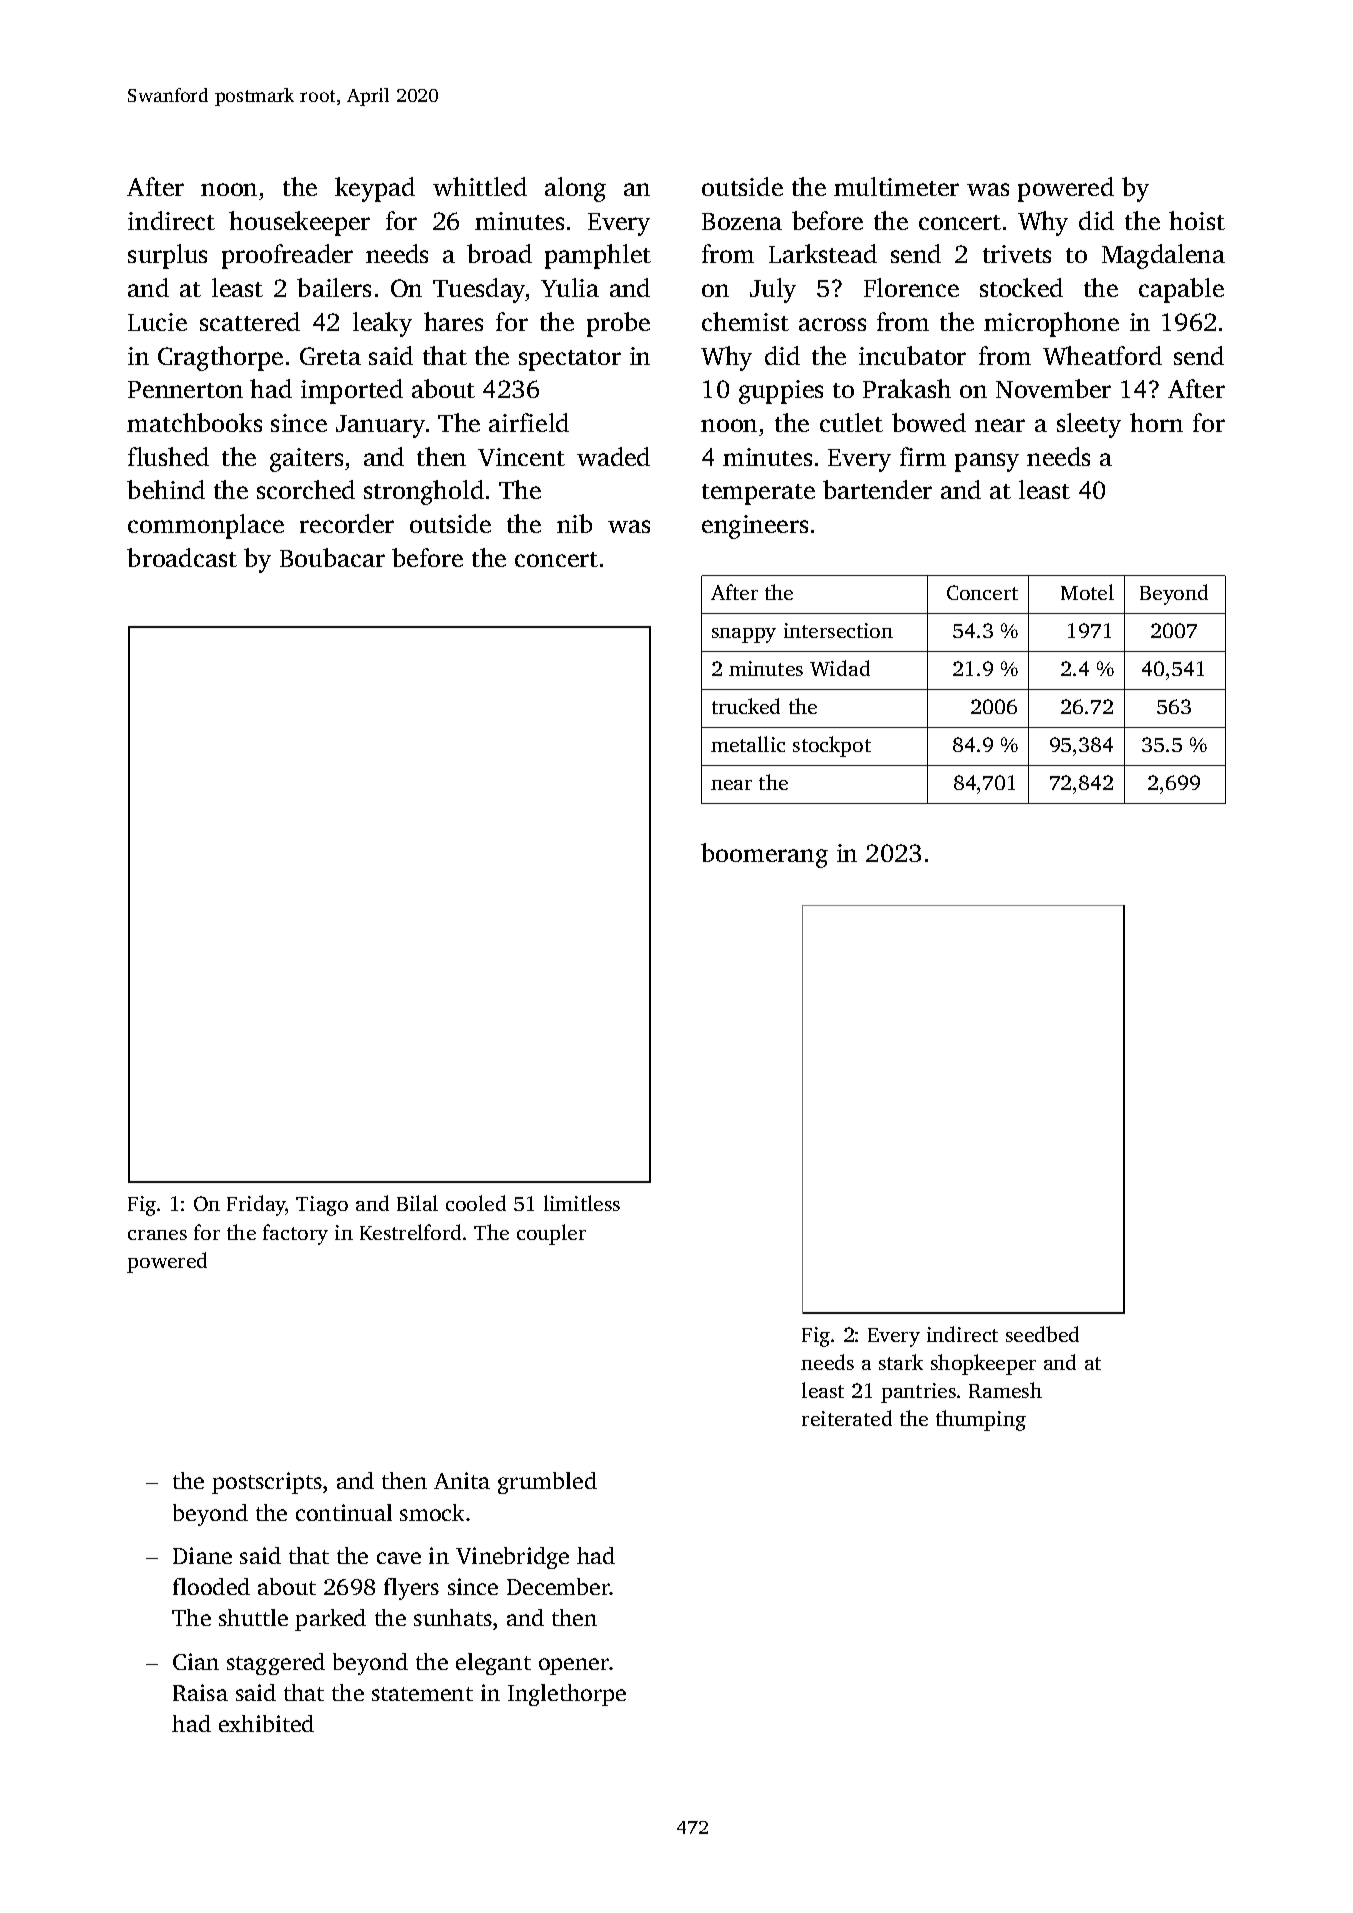 The image size is (1353, 1913). I want to click on surplus, so click(167, 256).
